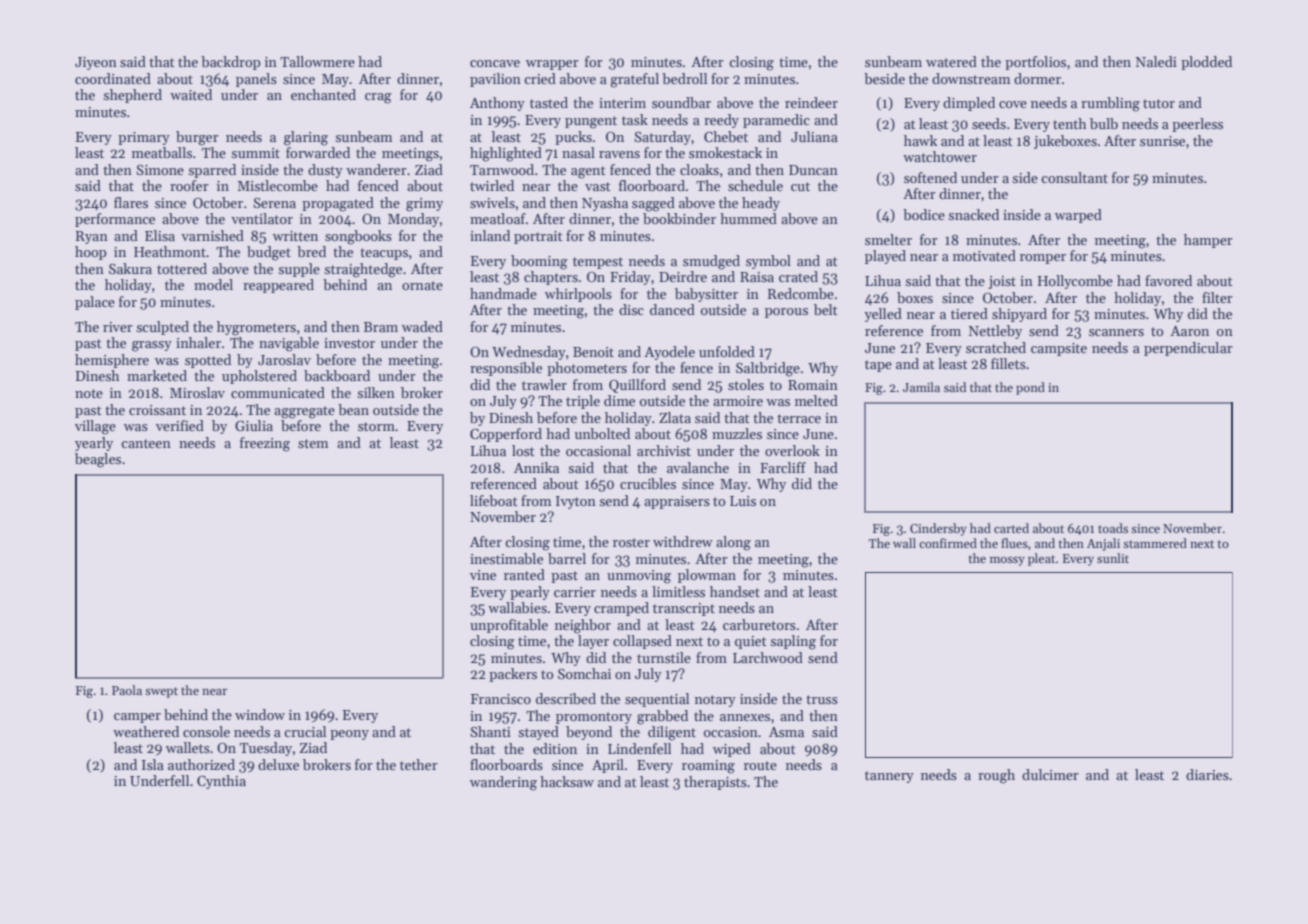 The width and height of the screenshot is (1308, 924). I want to click on watered, so click(951, 61).
